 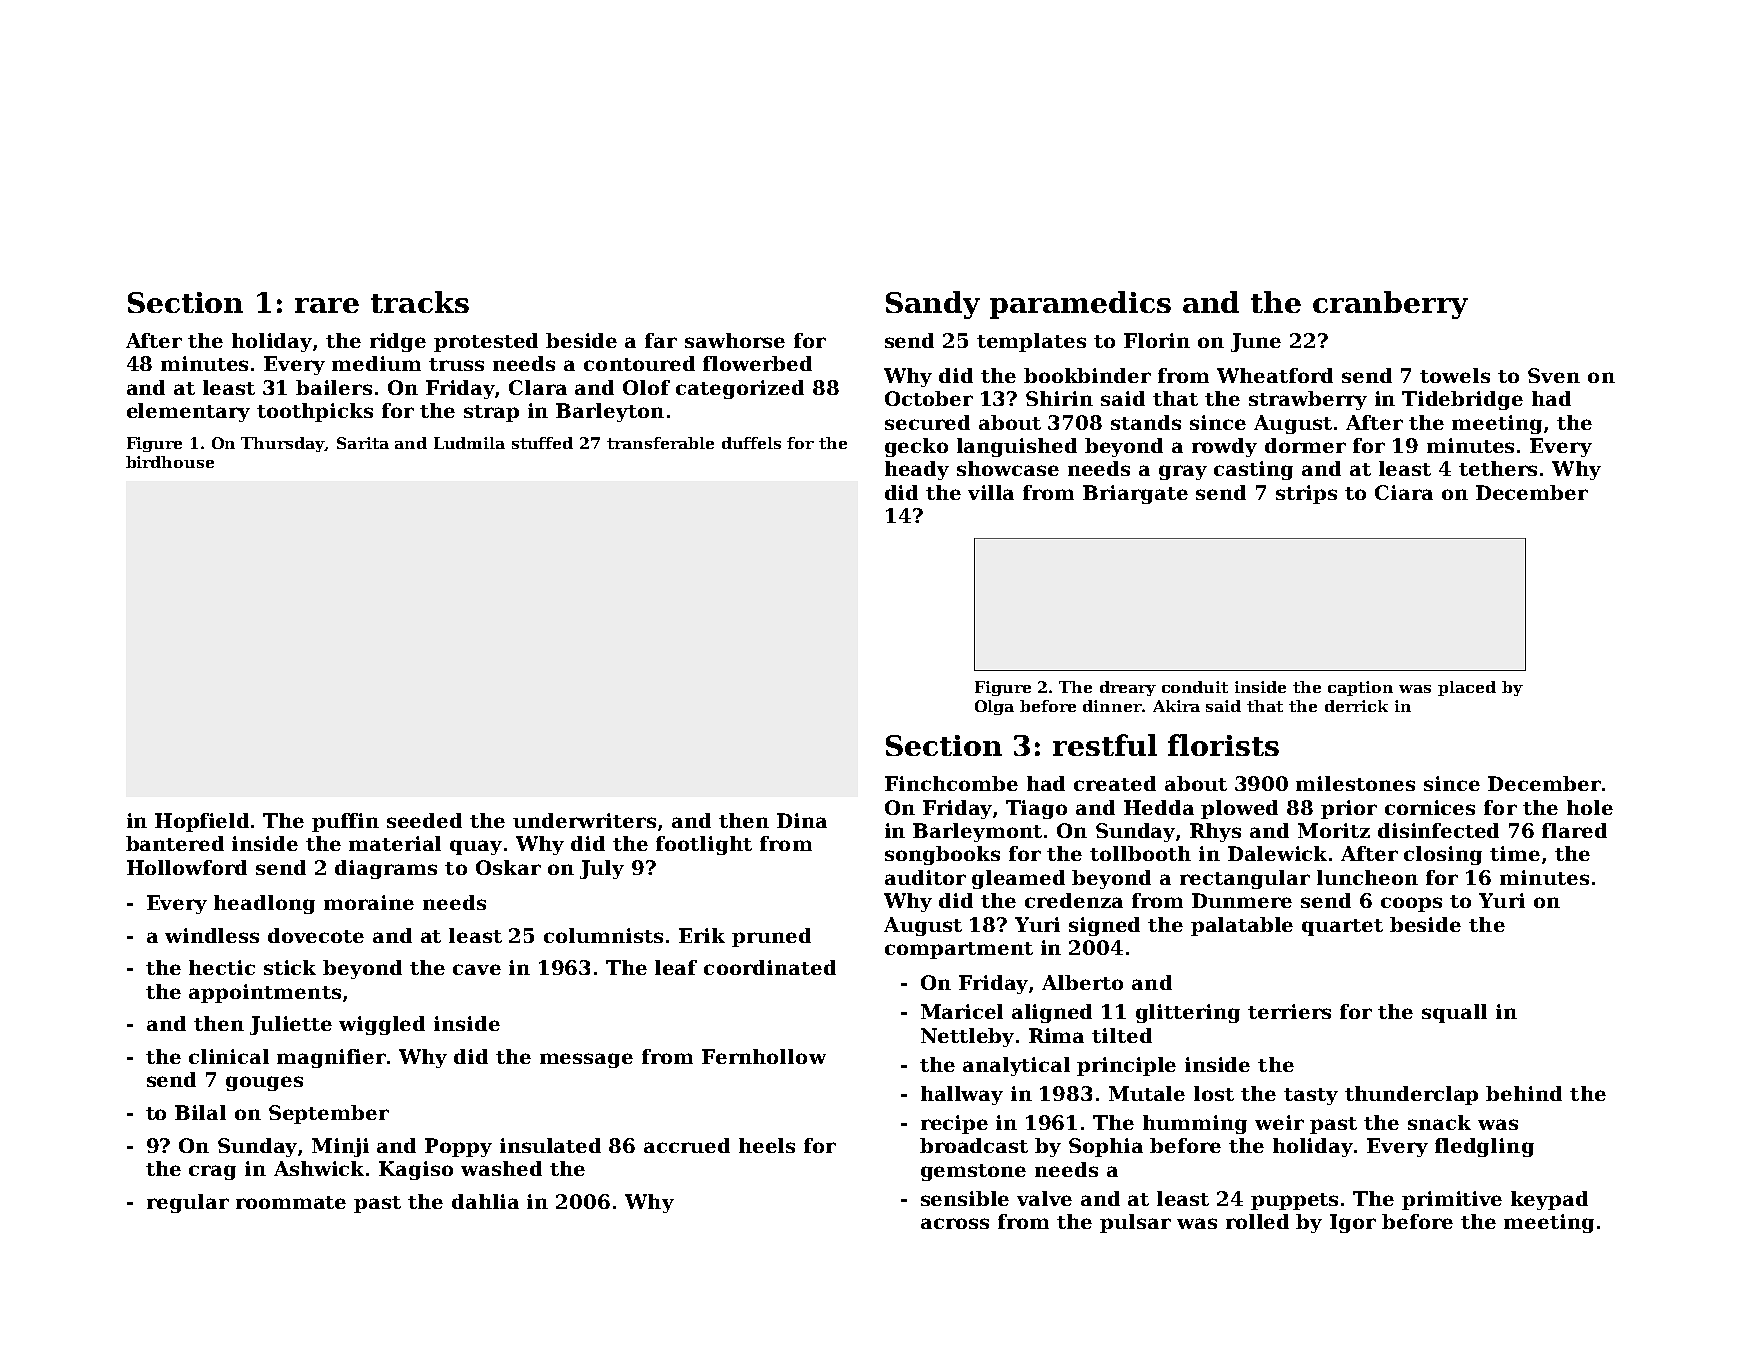 What do you see at coordinates (965, 1198) in the screenshot?
I see `sensible` at bounding box center [965, 1198].
